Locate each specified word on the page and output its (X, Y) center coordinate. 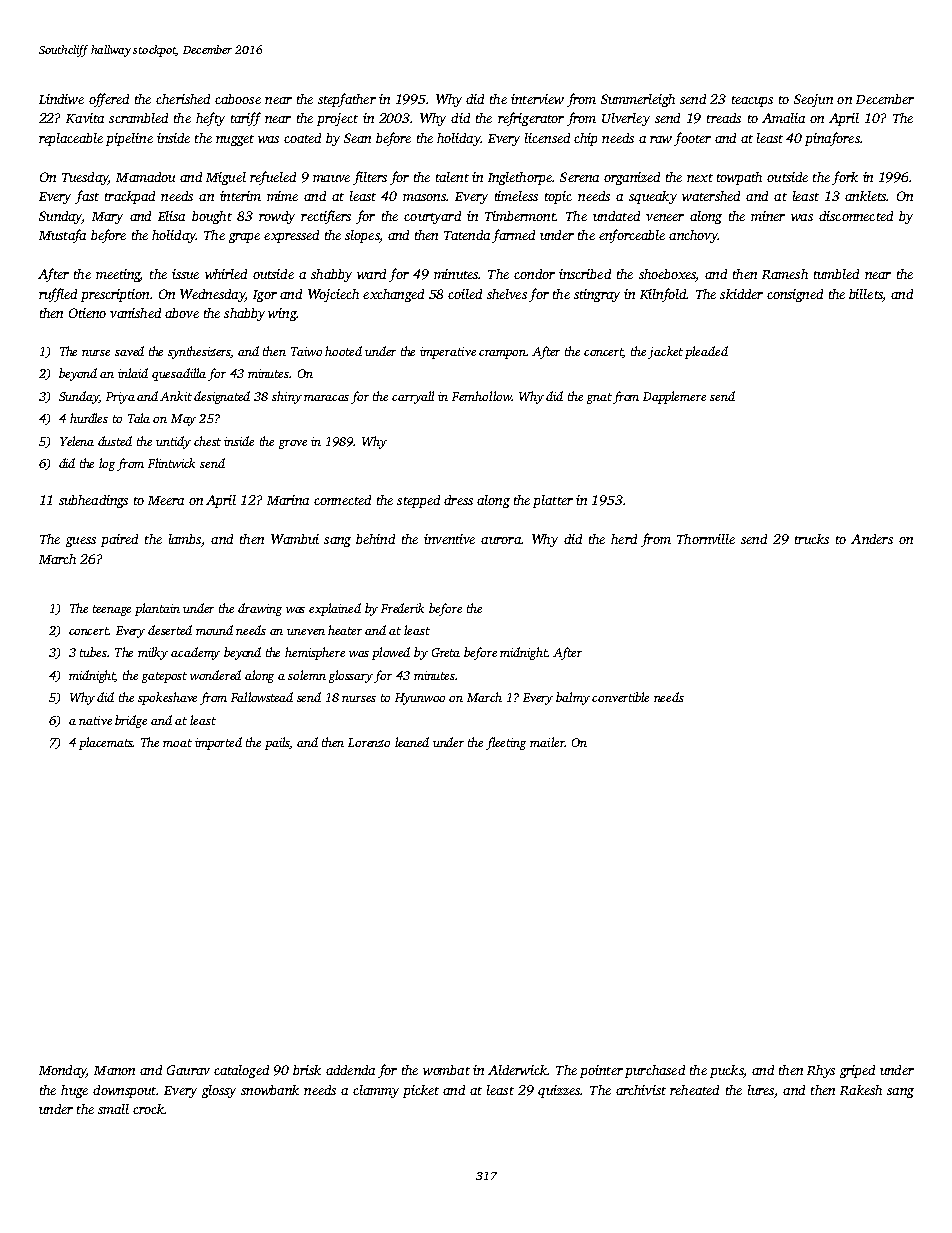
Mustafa (62, 236)
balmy (573, 698)
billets (865, 294)
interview (537, 99)
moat (177, 743)
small (113, 1109)
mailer (547, 742)
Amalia (783, 118)
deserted (170, 630)
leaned (412, 742)
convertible (620, 697)
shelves (507, 294)
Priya (120, 398)
